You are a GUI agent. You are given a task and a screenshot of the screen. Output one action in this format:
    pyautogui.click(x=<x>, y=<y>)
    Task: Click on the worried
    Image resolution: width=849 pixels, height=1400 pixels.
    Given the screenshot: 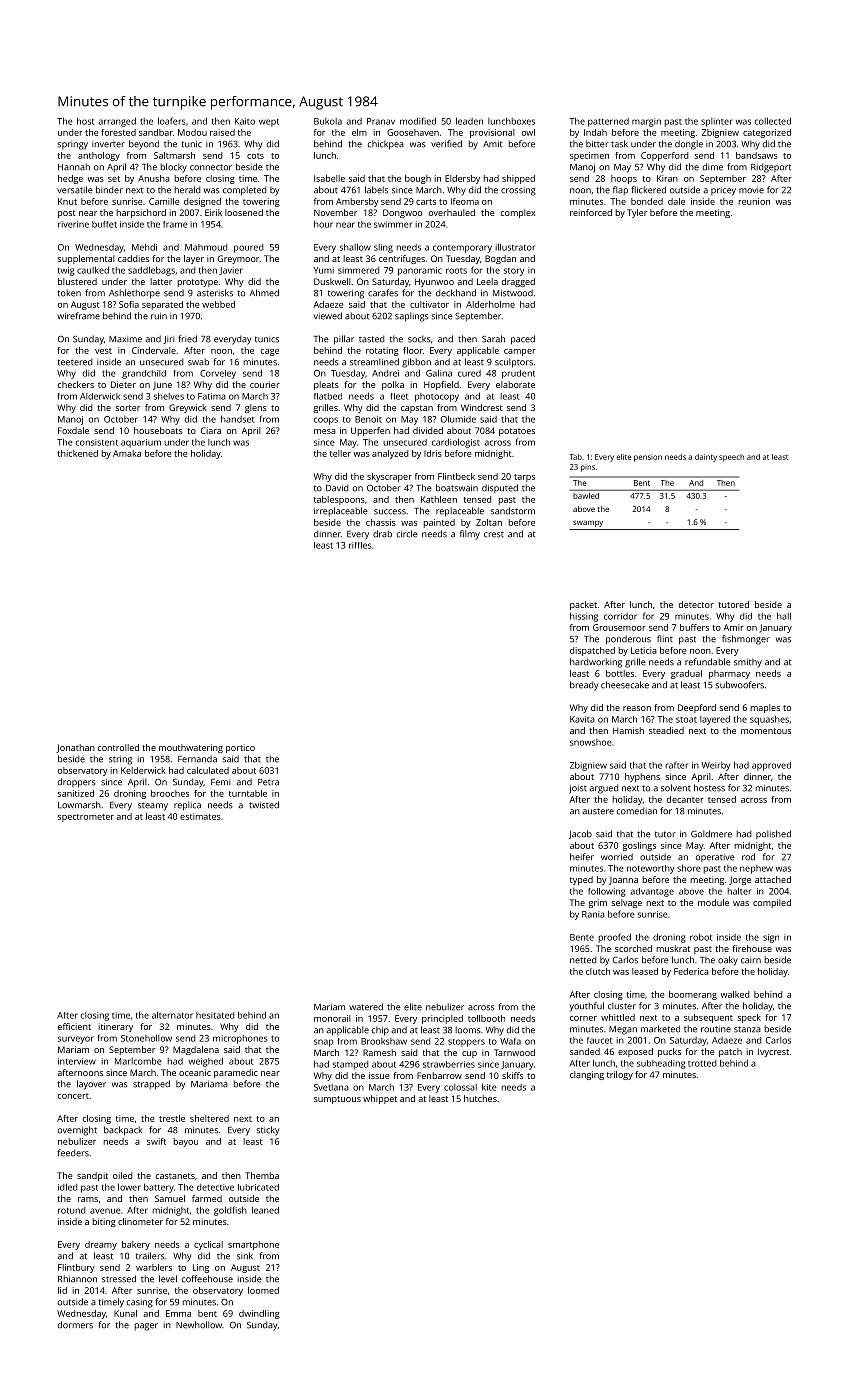 What is the action you would take?
    pyautogui.click(x=617, y=857)
